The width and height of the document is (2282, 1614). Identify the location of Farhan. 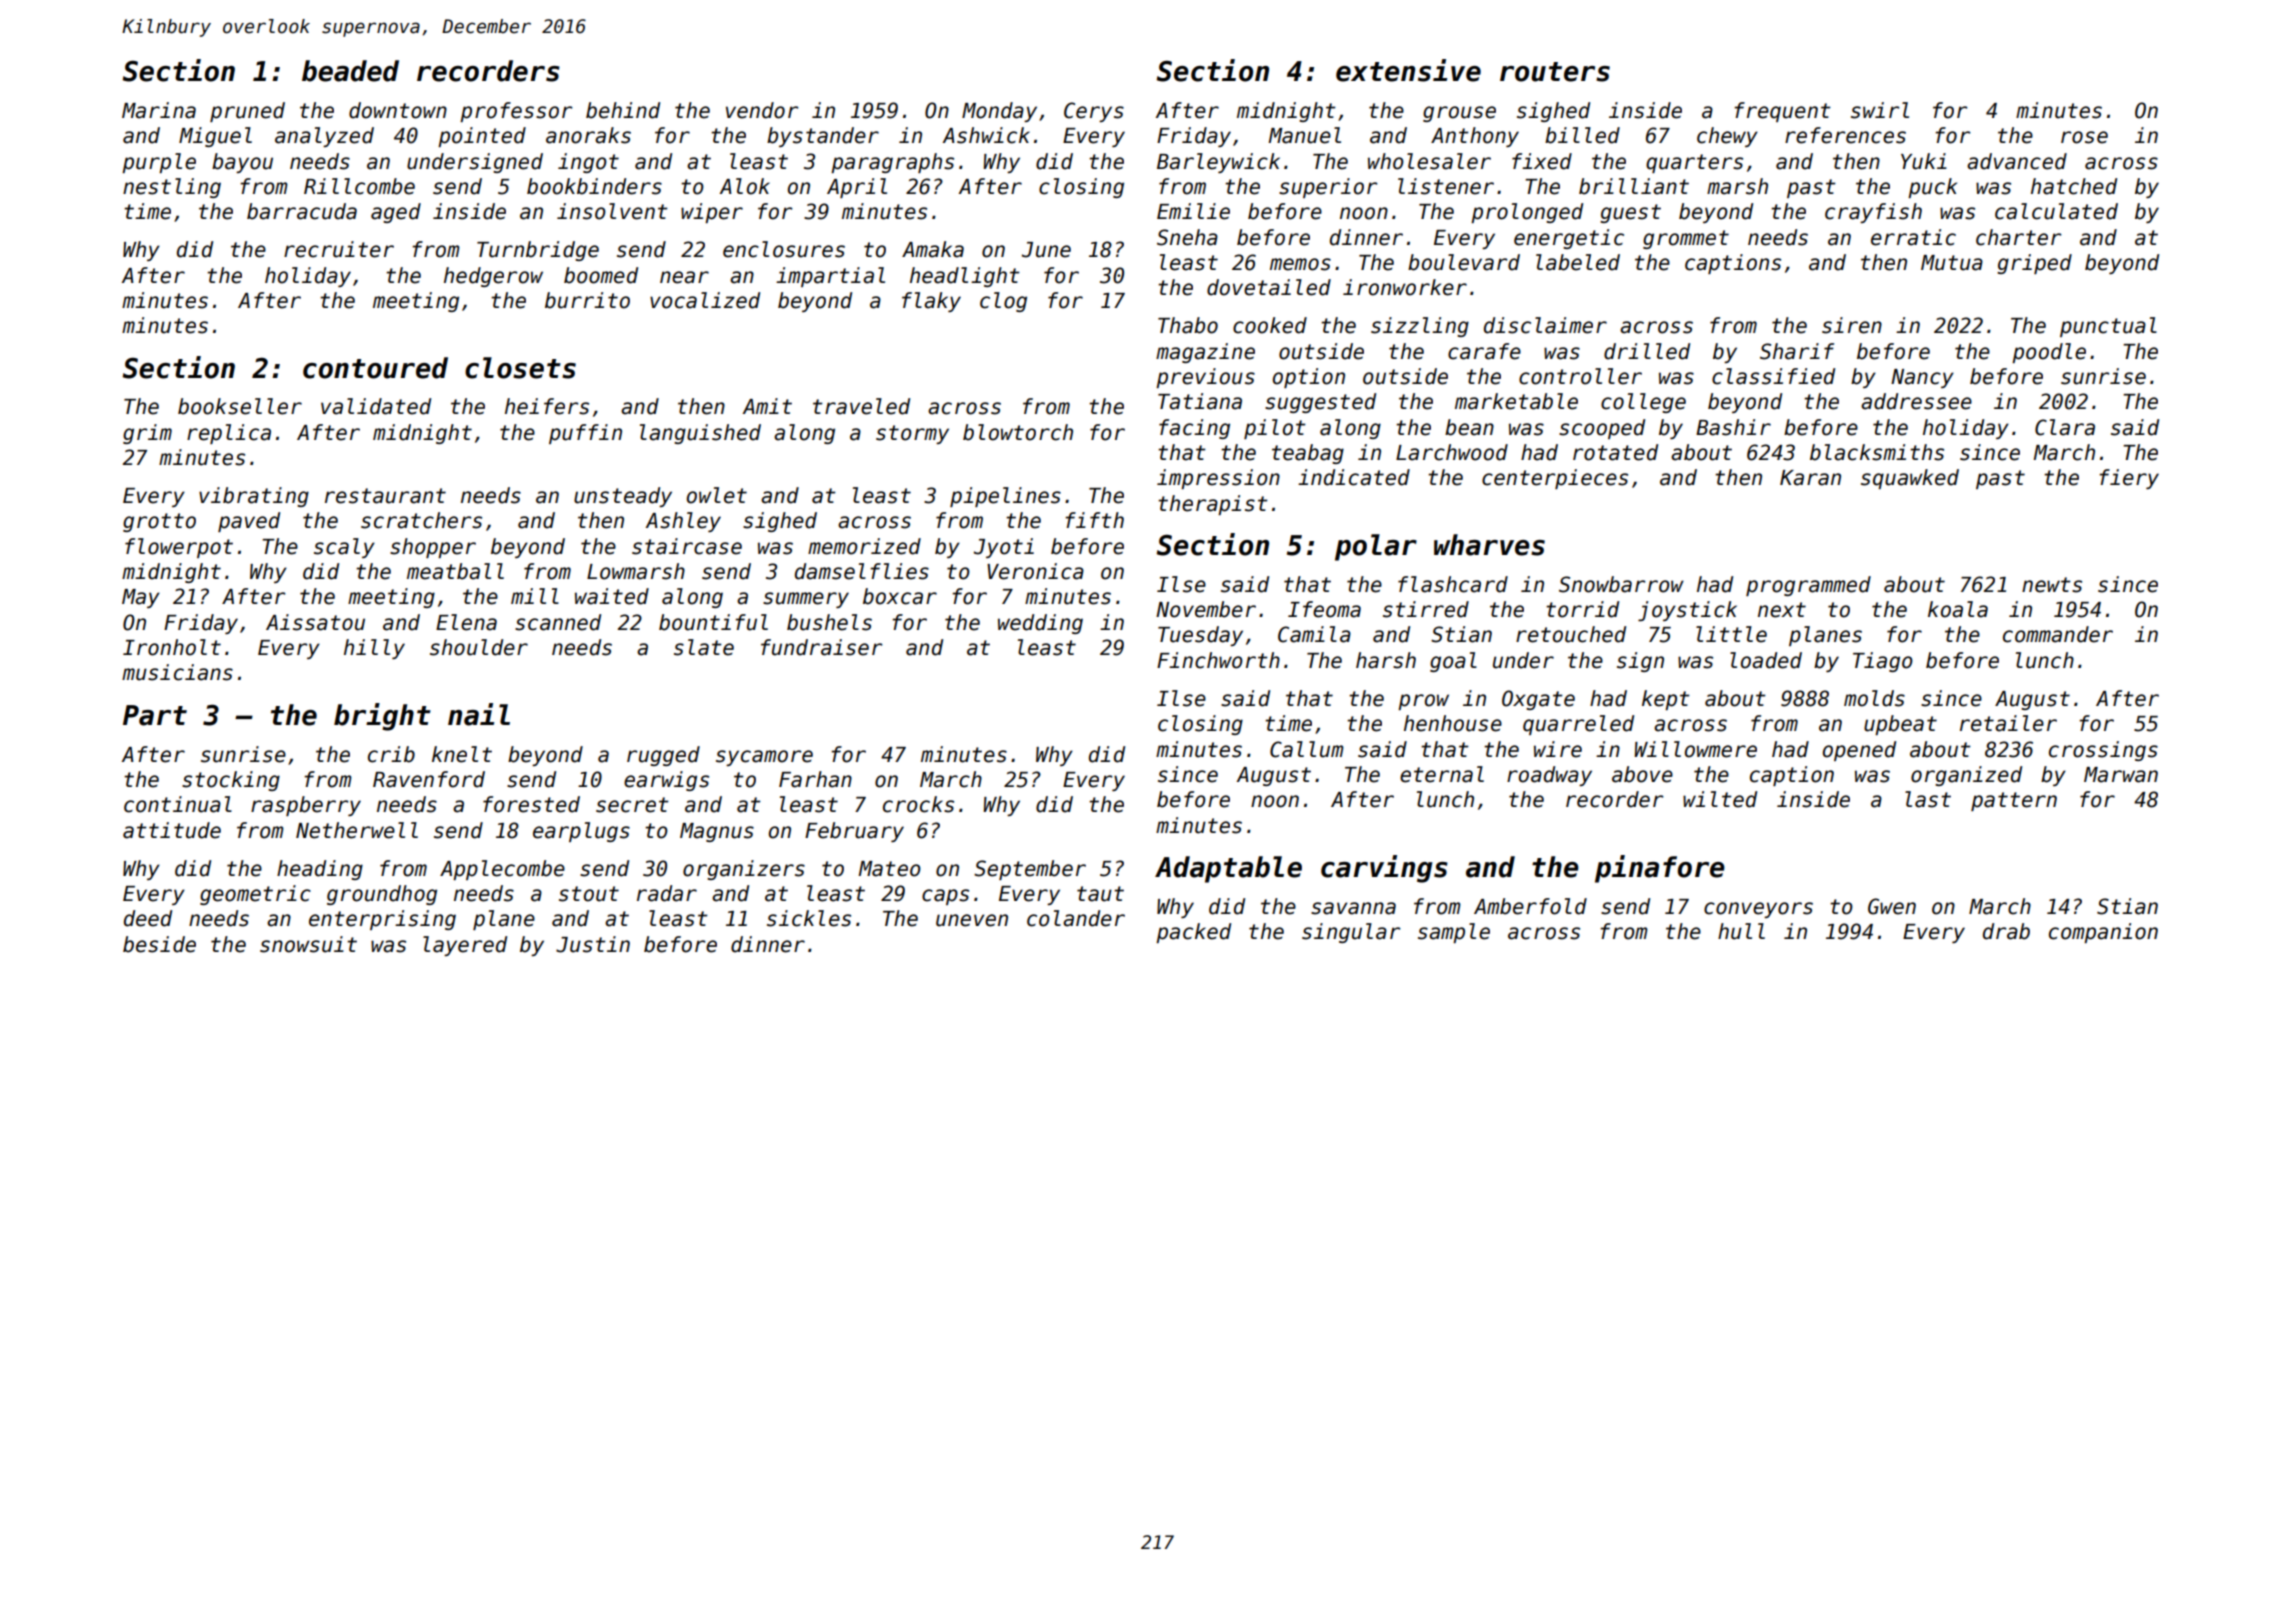
(815, 779).
